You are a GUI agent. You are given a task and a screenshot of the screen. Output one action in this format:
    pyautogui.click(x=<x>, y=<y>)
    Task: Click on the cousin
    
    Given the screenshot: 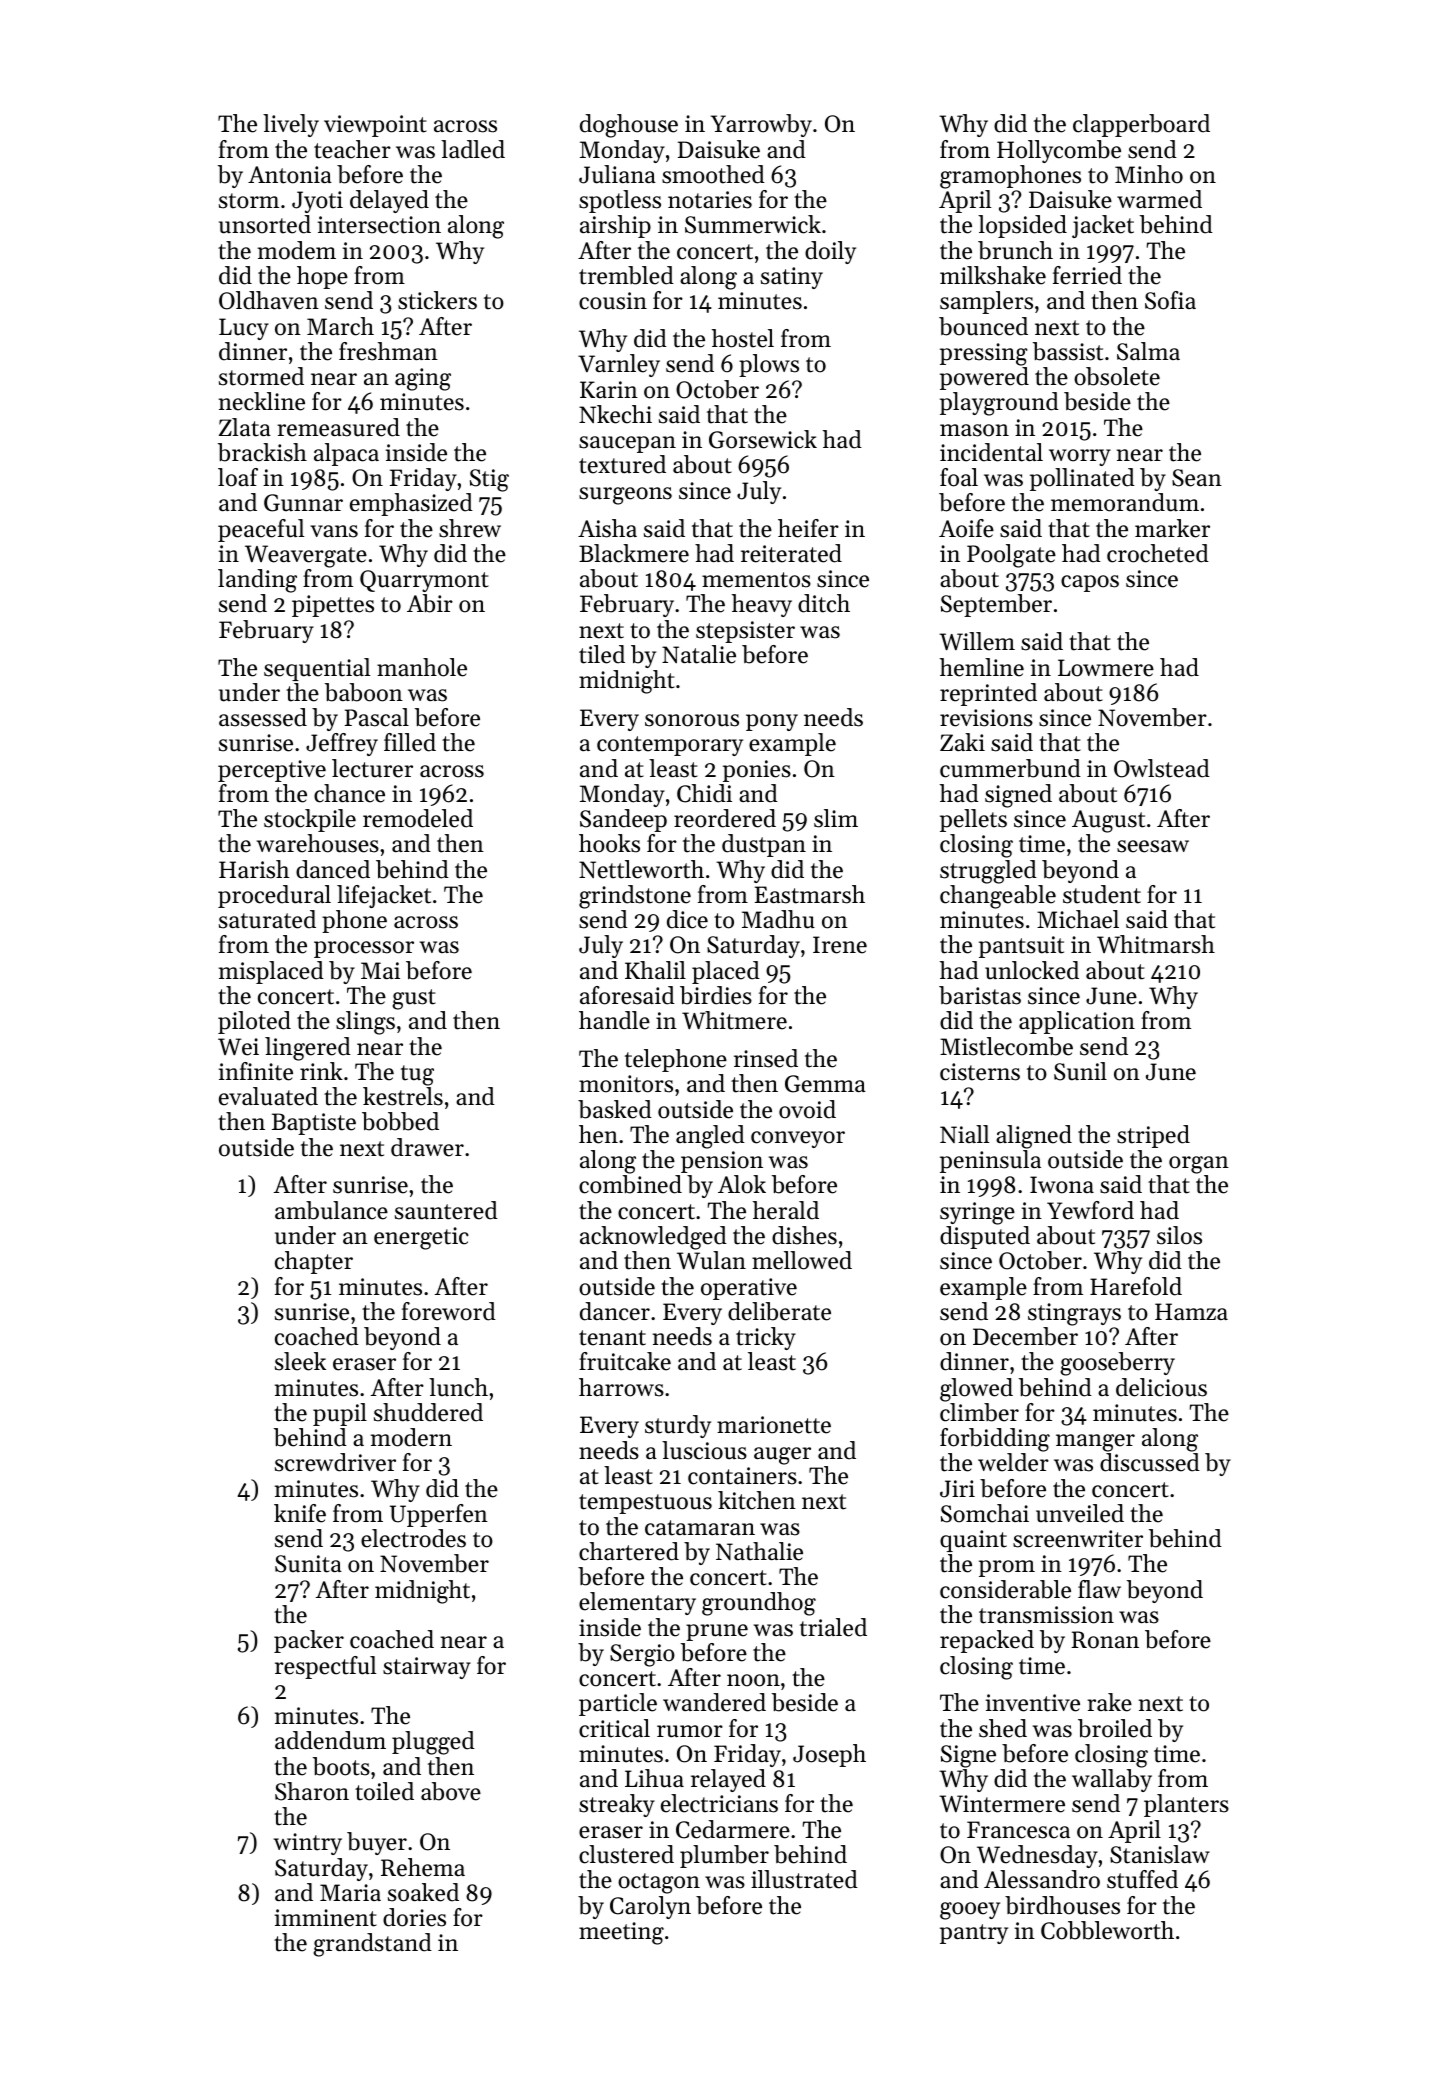 What is the action you would take?
    pyautogui.click(x=613, y=301)
